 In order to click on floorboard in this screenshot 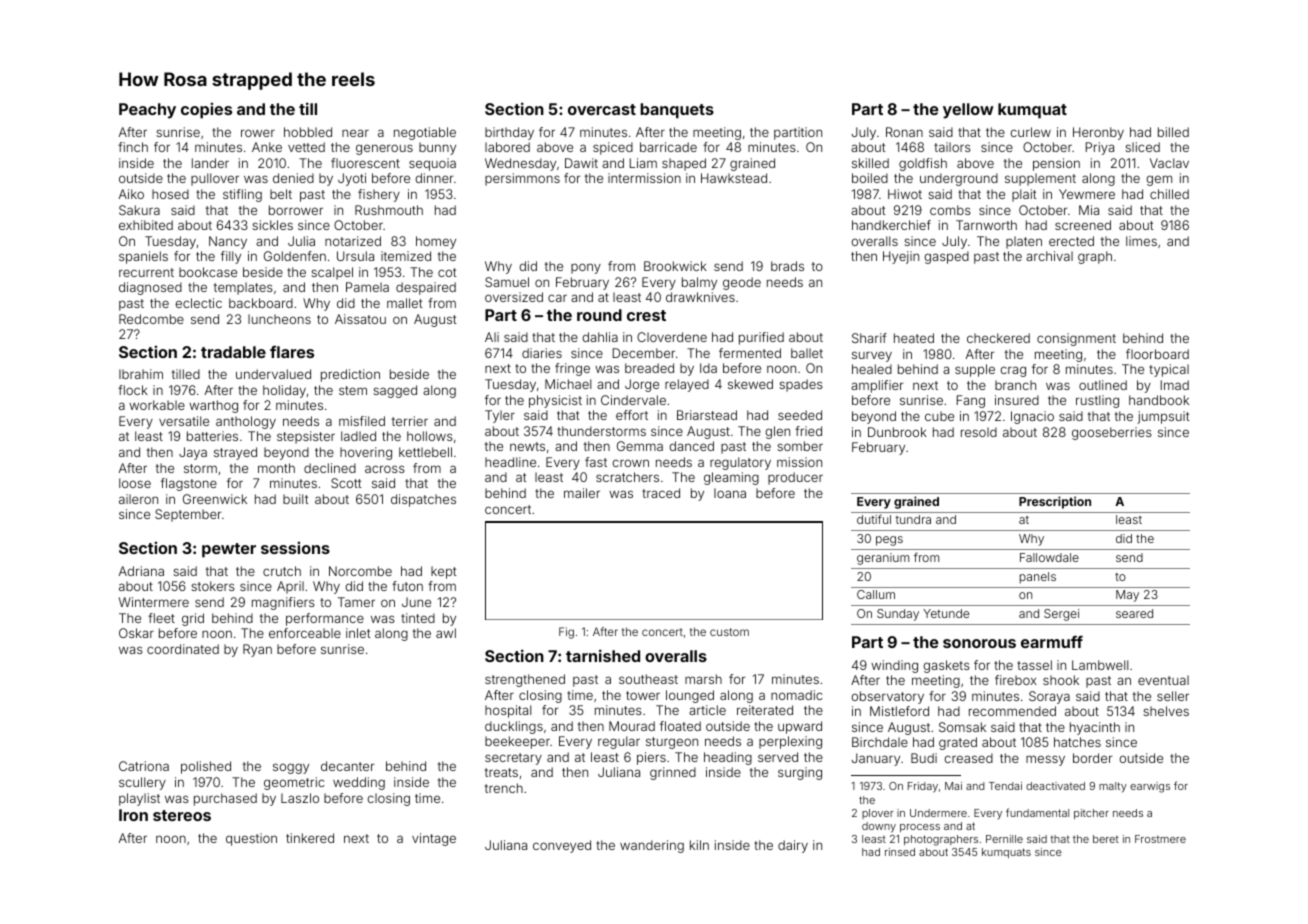, I will do `click(1157, 354)`.
